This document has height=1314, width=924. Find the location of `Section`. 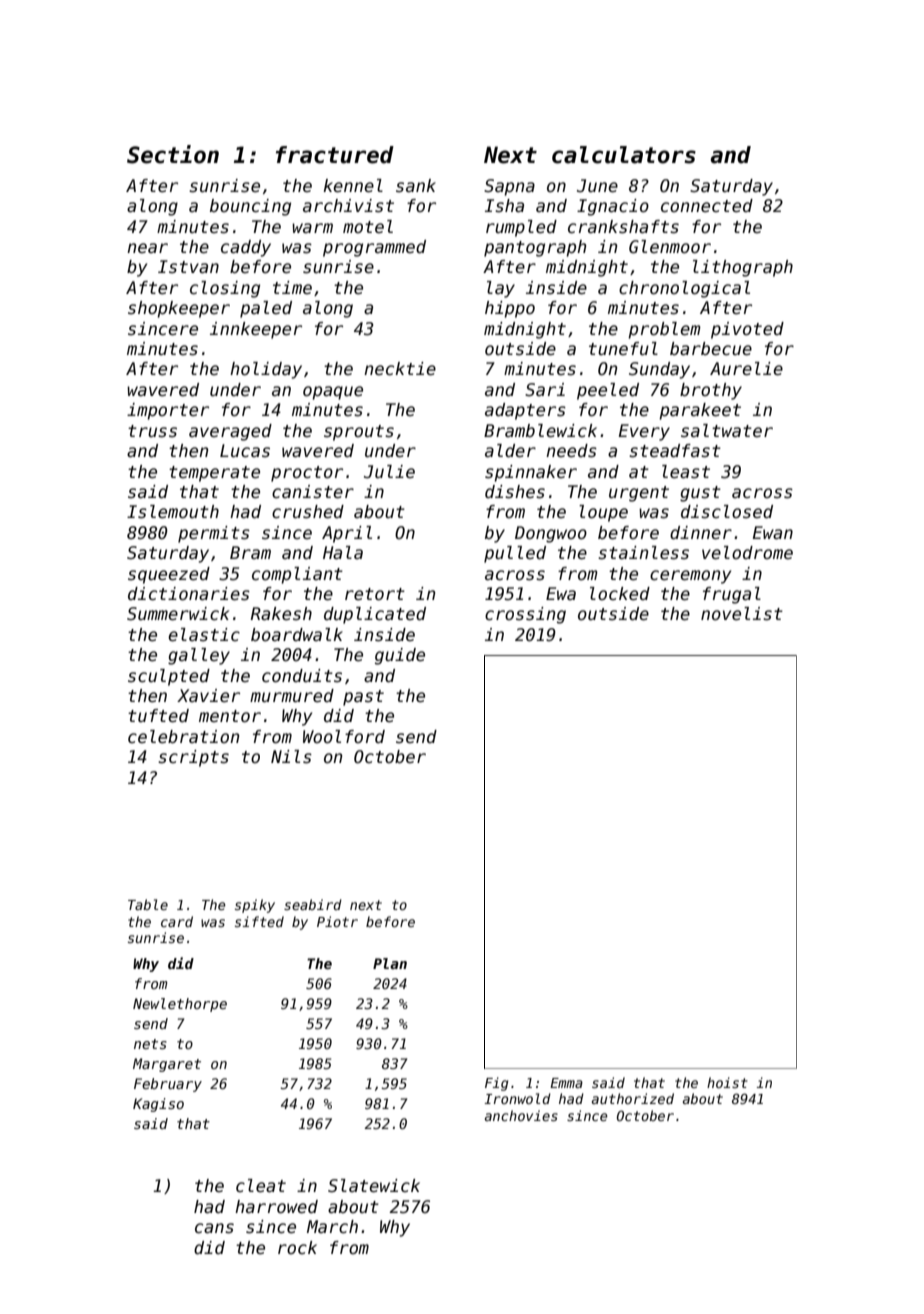

Section is located at coordinates (173, 154).
